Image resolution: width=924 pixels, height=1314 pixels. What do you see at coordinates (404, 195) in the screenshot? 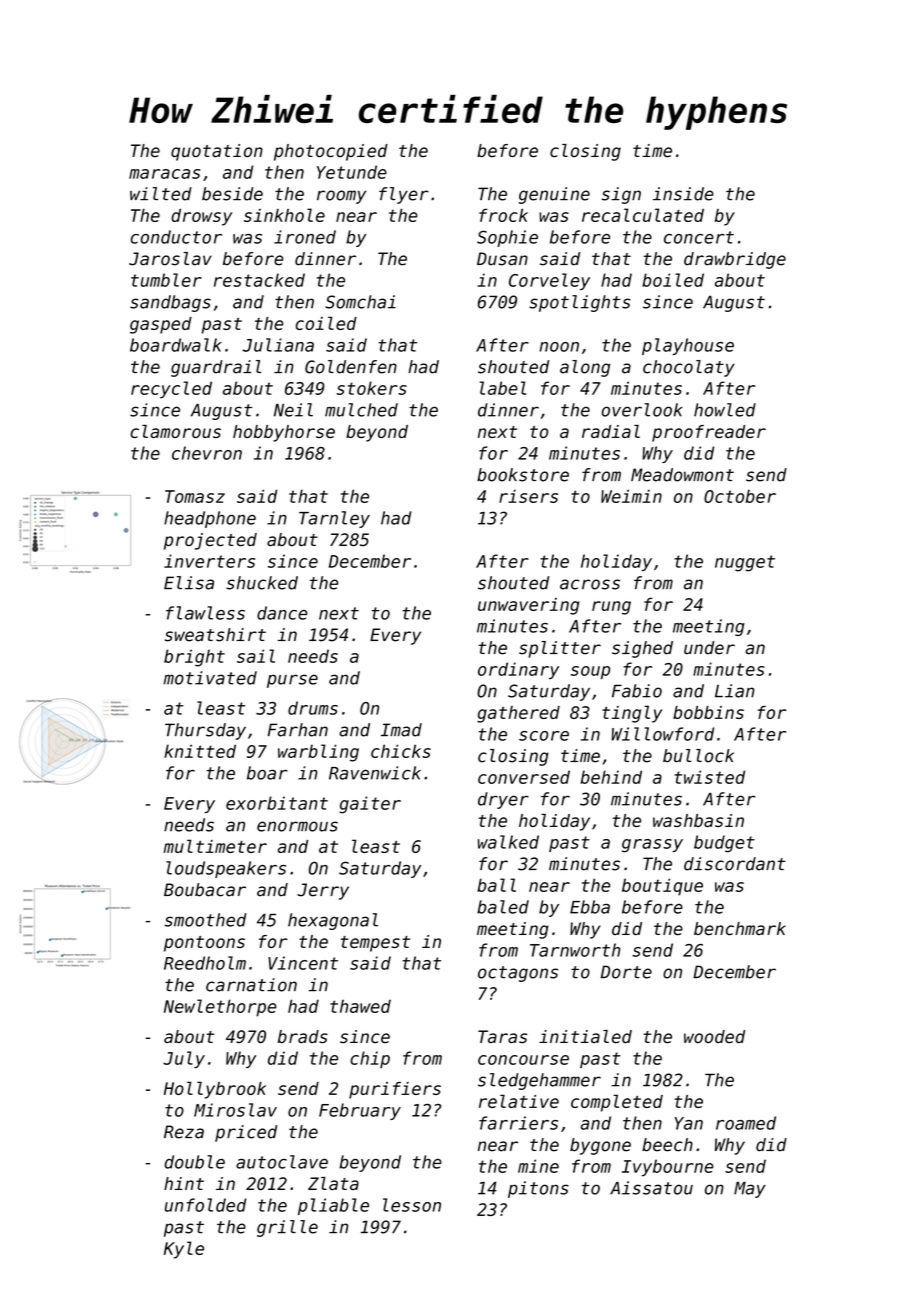
I see `flyer` at bounding box center [404, 195].
